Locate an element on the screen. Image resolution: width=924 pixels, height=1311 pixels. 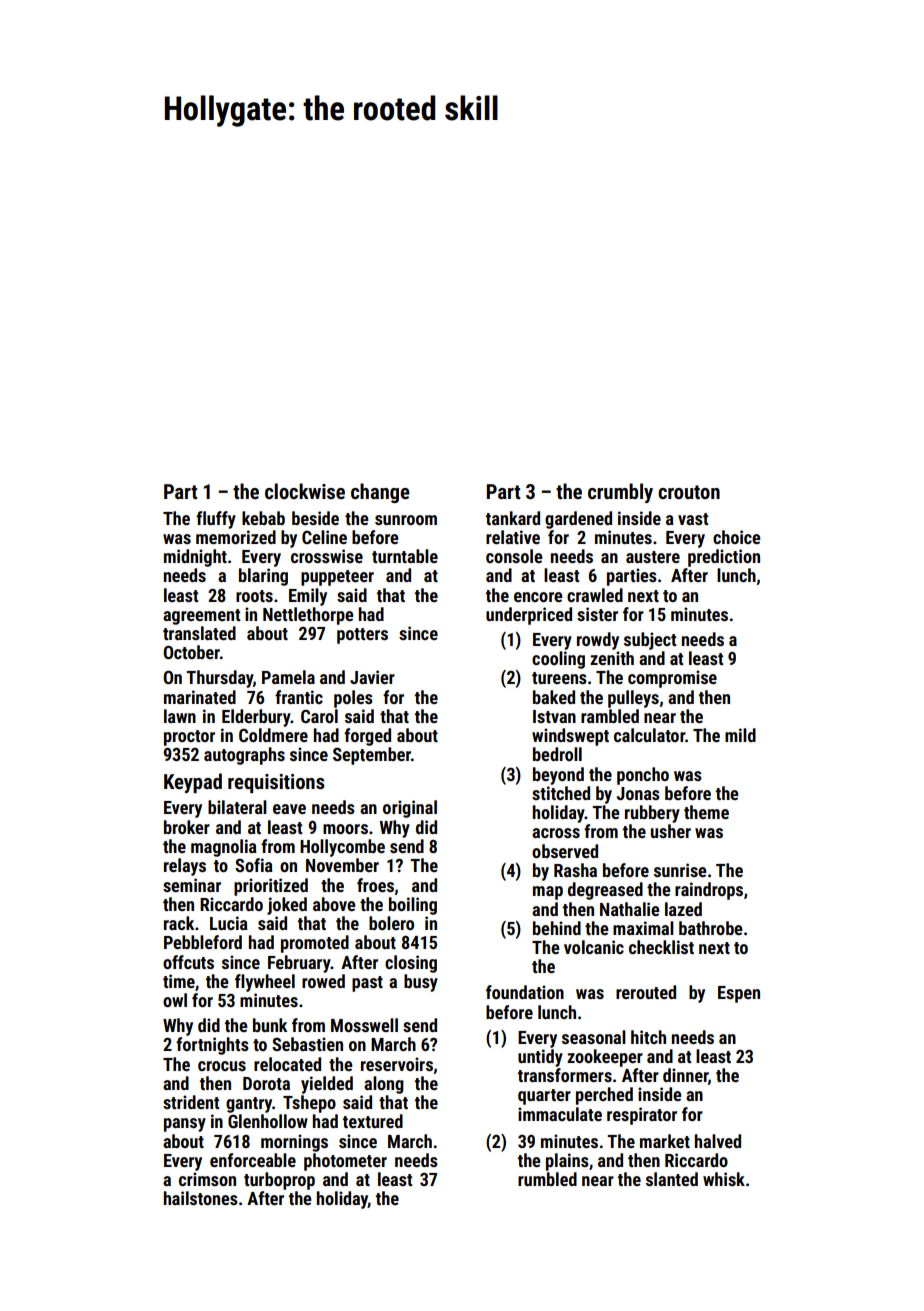
along is located at coordinates (384, 1085).
